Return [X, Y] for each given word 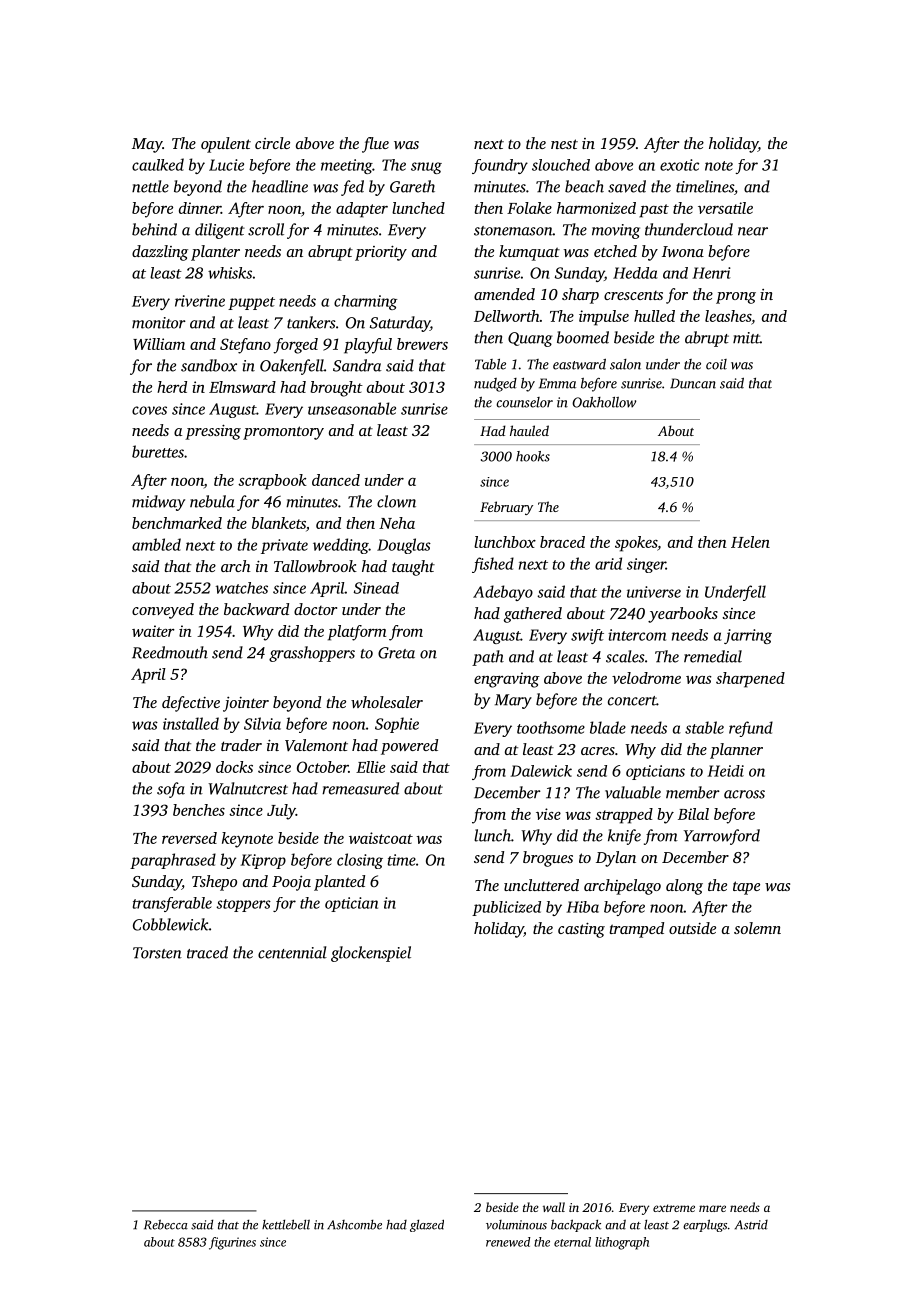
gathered [533, 615]
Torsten [157, 953]
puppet [251, 303]
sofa [171, 790]
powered [409, 747]
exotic [679, 165]
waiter [153, 631]
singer [646, 565]
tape [746, 888]
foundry [500, 166]
